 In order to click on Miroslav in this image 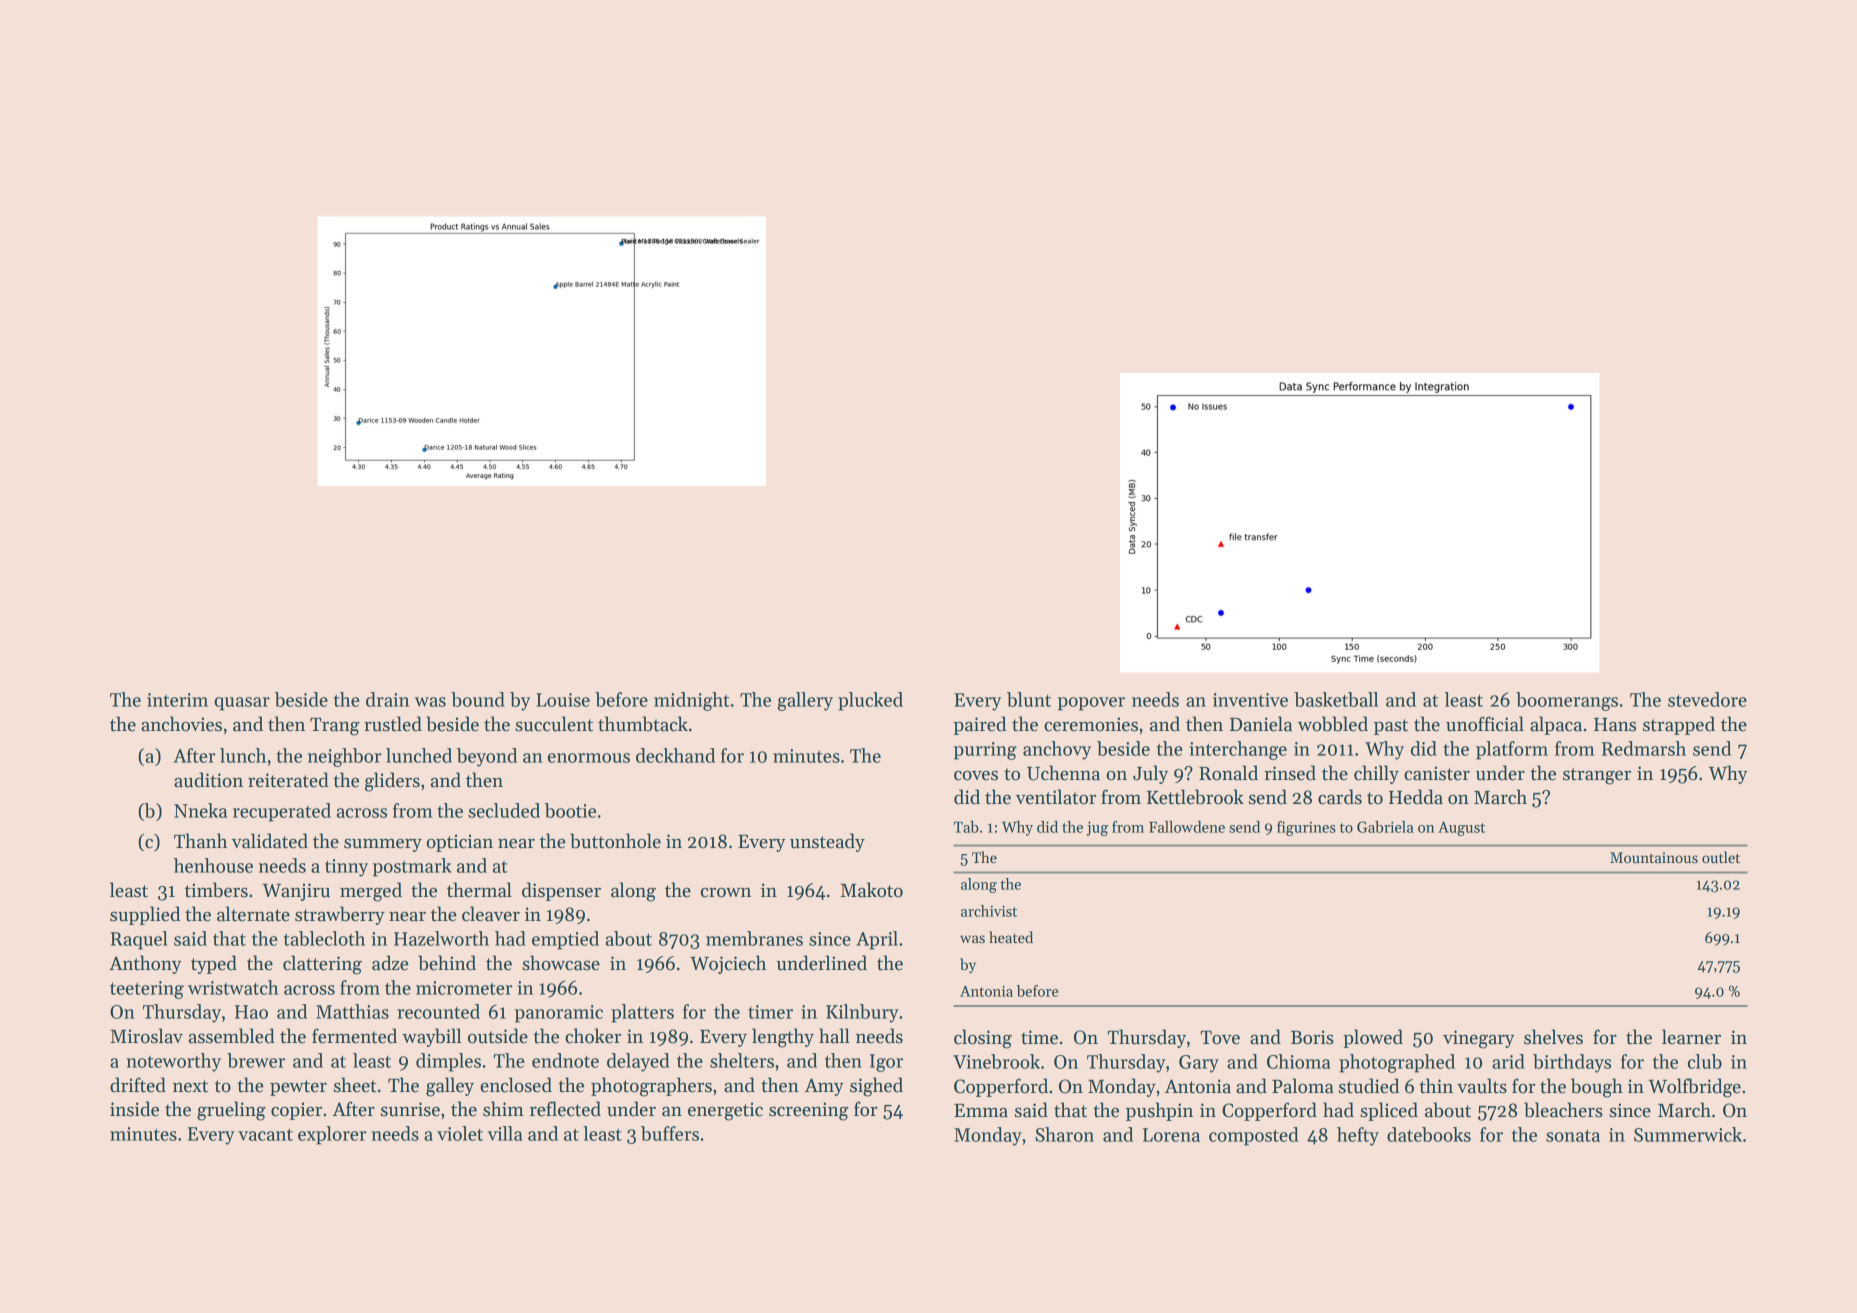, I will do `click(146, 1036)`.
